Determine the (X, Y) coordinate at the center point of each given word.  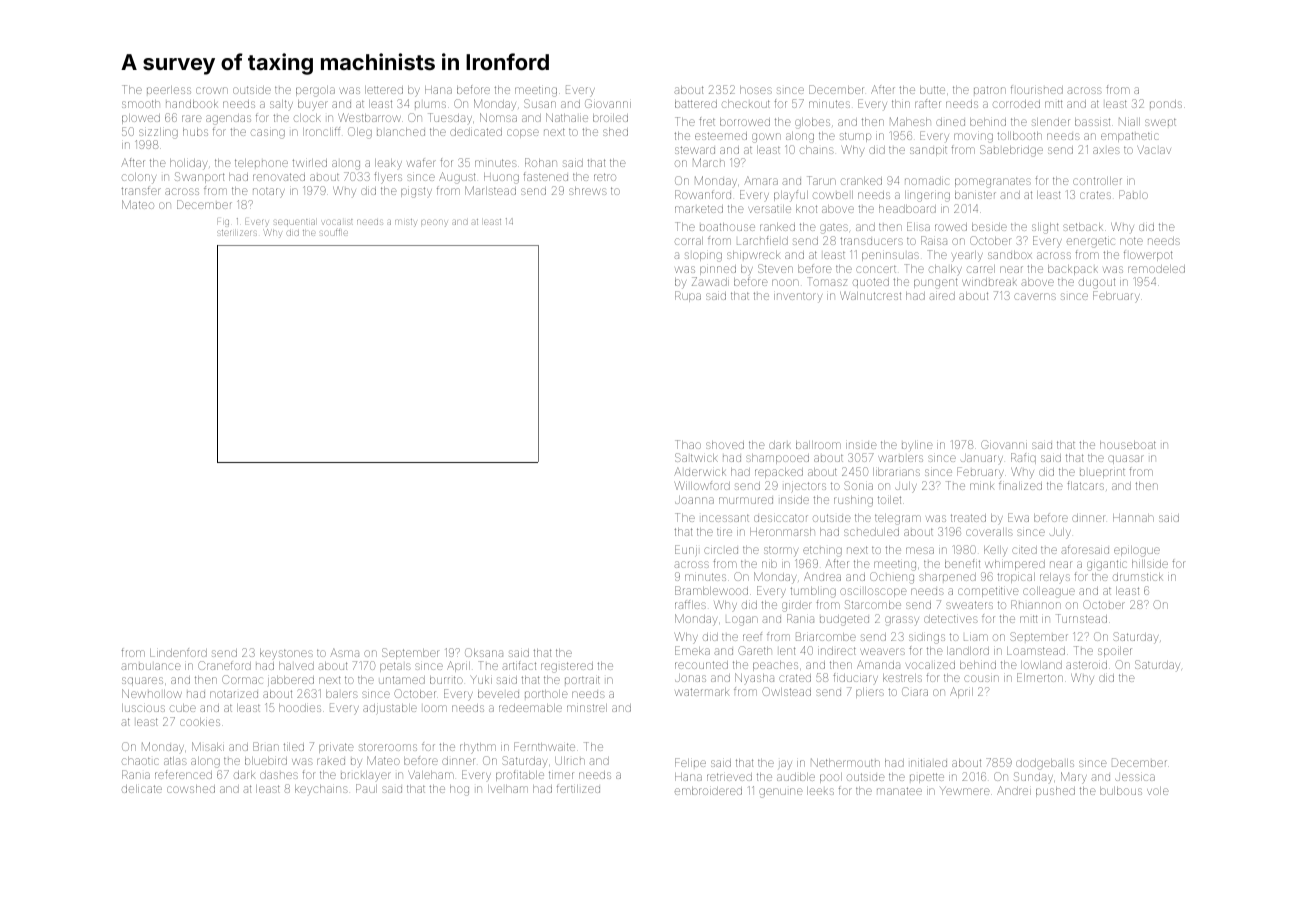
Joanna (694, 500)
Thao (688, 444)
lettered (384, 90)
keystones (286, 653)
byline (917, 446)
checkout (746, 104)
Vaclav (1154, 150)
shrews (588, 191)
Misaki (208, 746)
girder (797, 606)
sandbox (1010, 255)
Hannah (1133, 518)
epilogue (1137, 551)
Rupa (688, 296)
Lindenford (178, 652)
